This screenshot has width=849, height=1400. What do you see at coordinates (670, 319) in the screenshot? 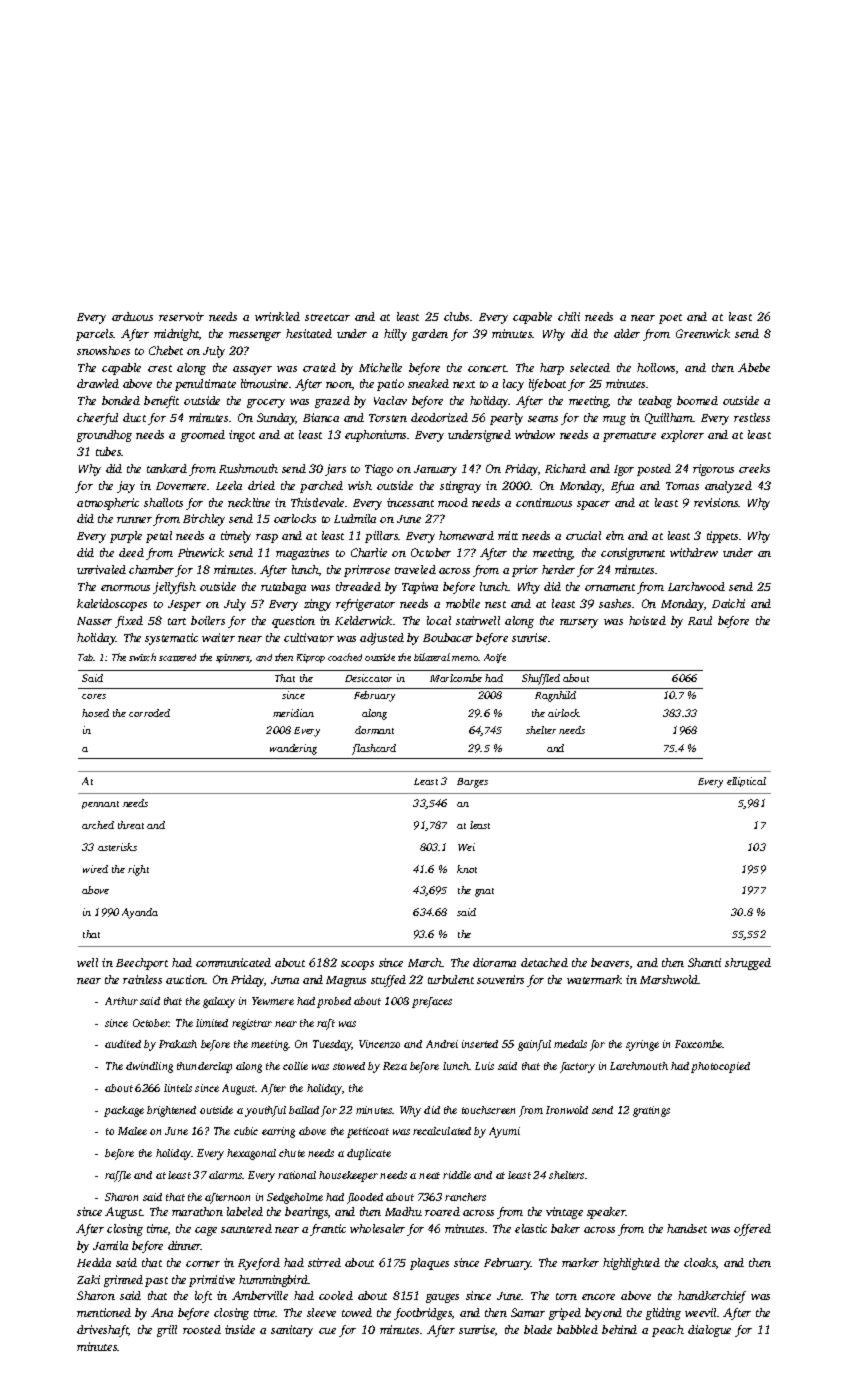
I see `poet` at bounding box center [670, 319].
